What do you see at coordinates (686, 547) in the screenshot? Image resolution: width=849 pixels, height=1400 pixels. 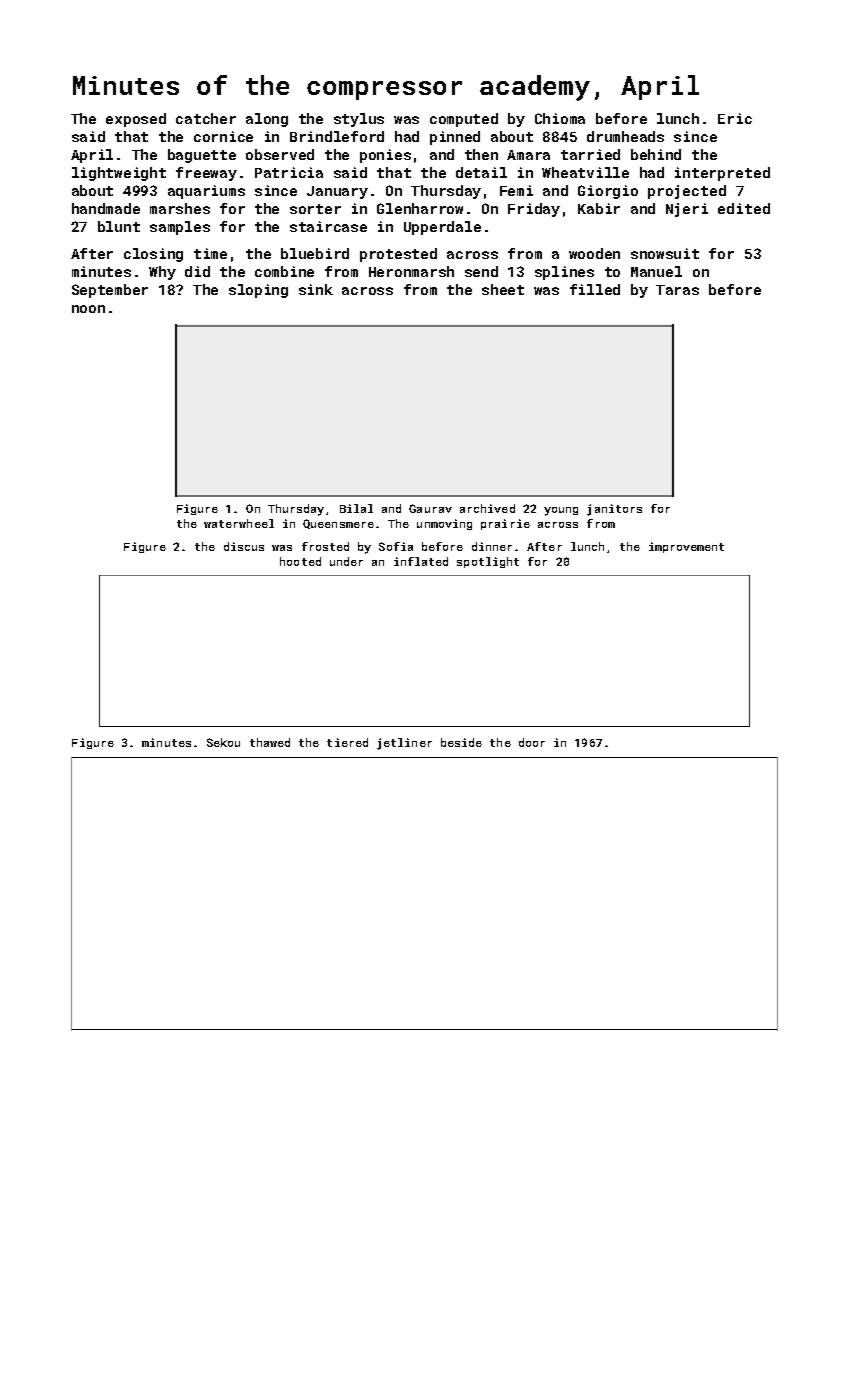 I see `improvement` at bounding box center [686, 547].
